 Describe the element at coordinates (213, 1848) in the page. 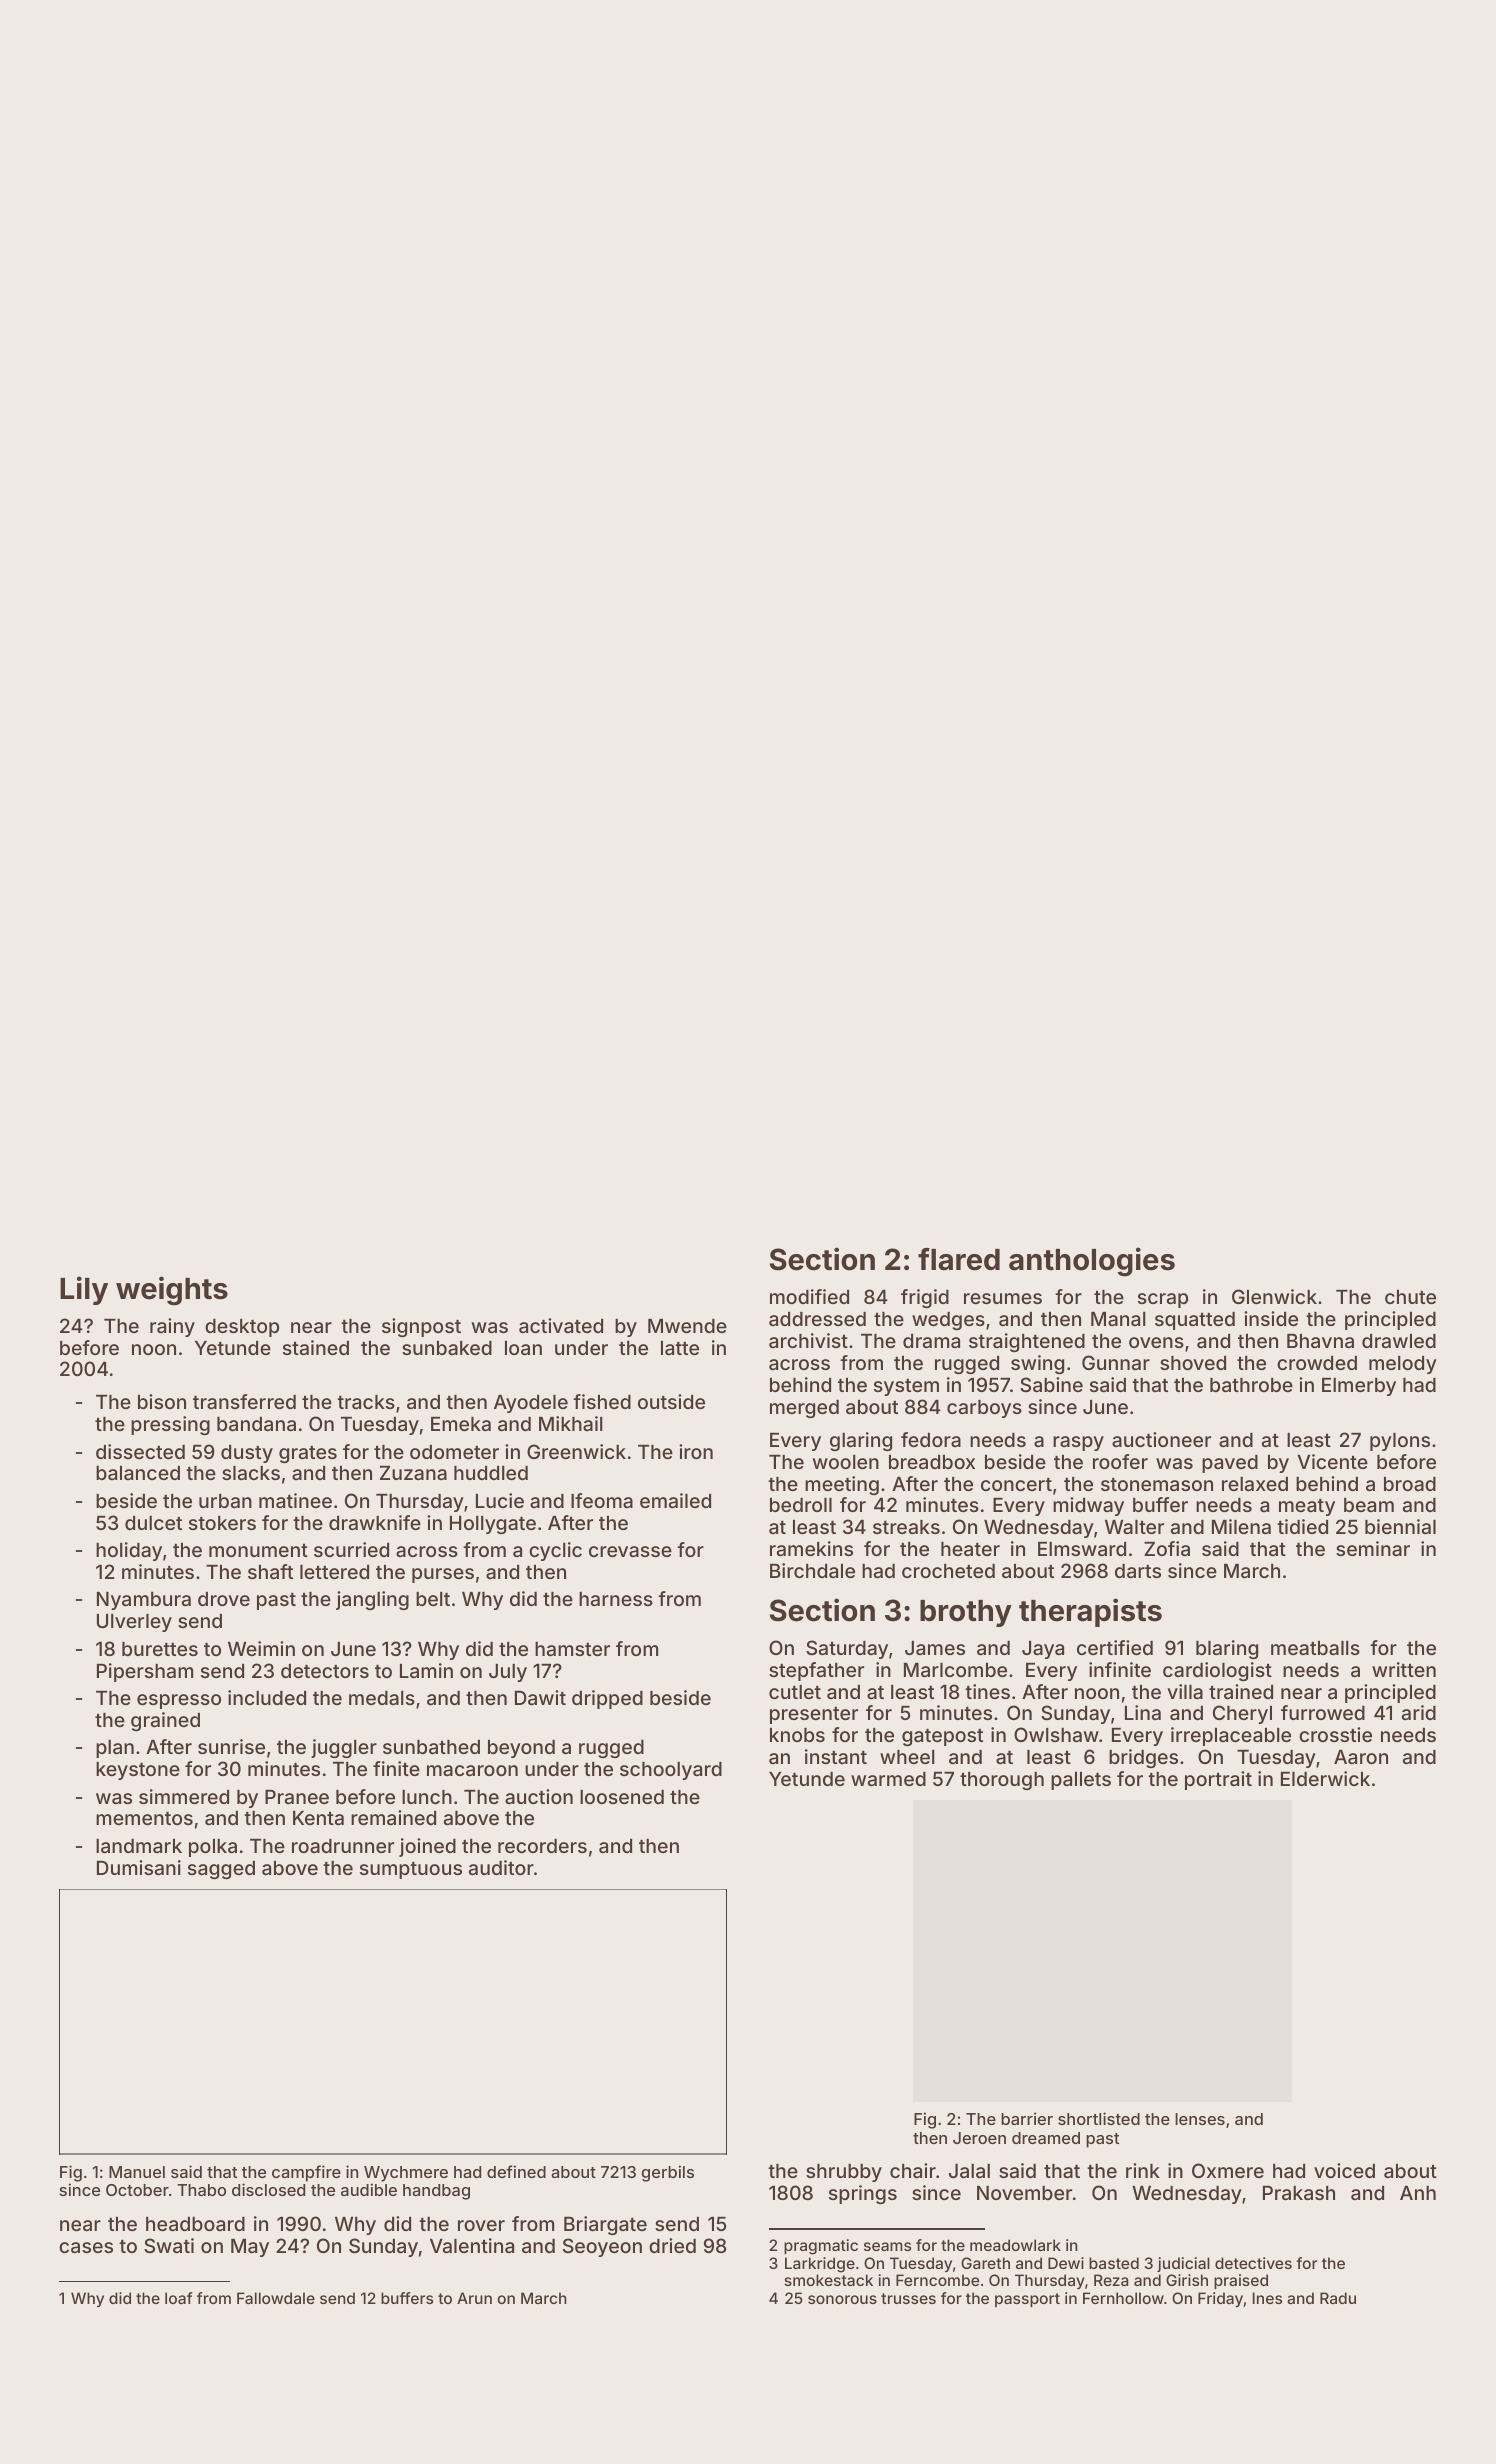

I see `polka` at that location.
